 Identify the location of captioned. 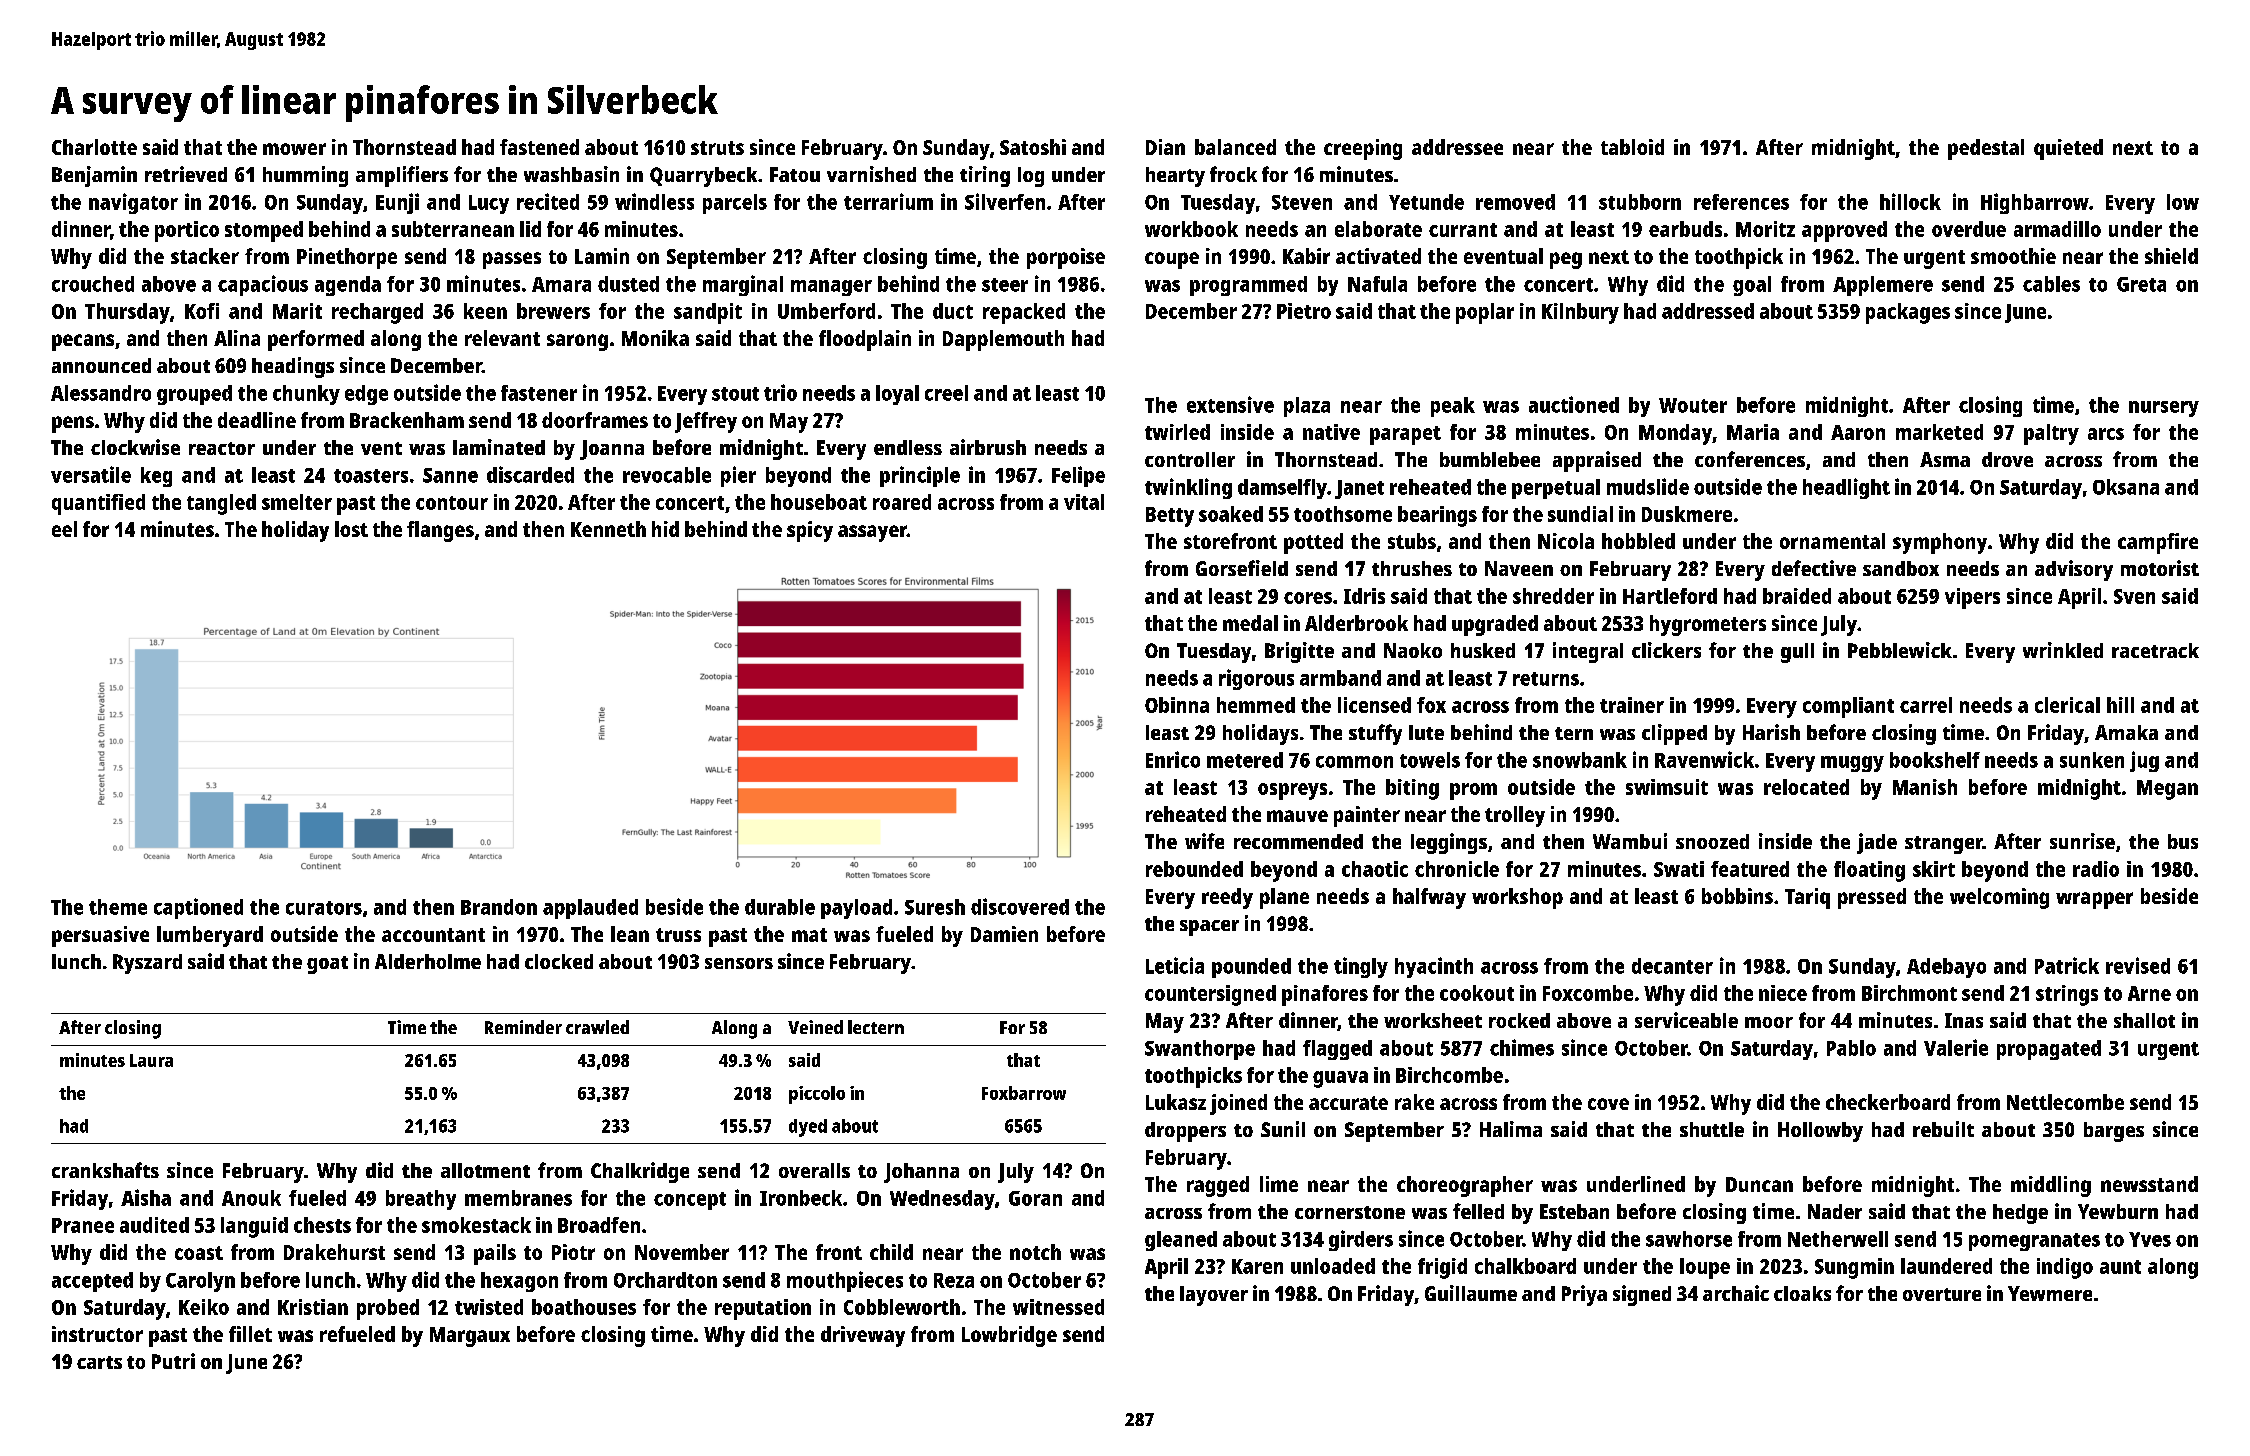
(198, 908).
